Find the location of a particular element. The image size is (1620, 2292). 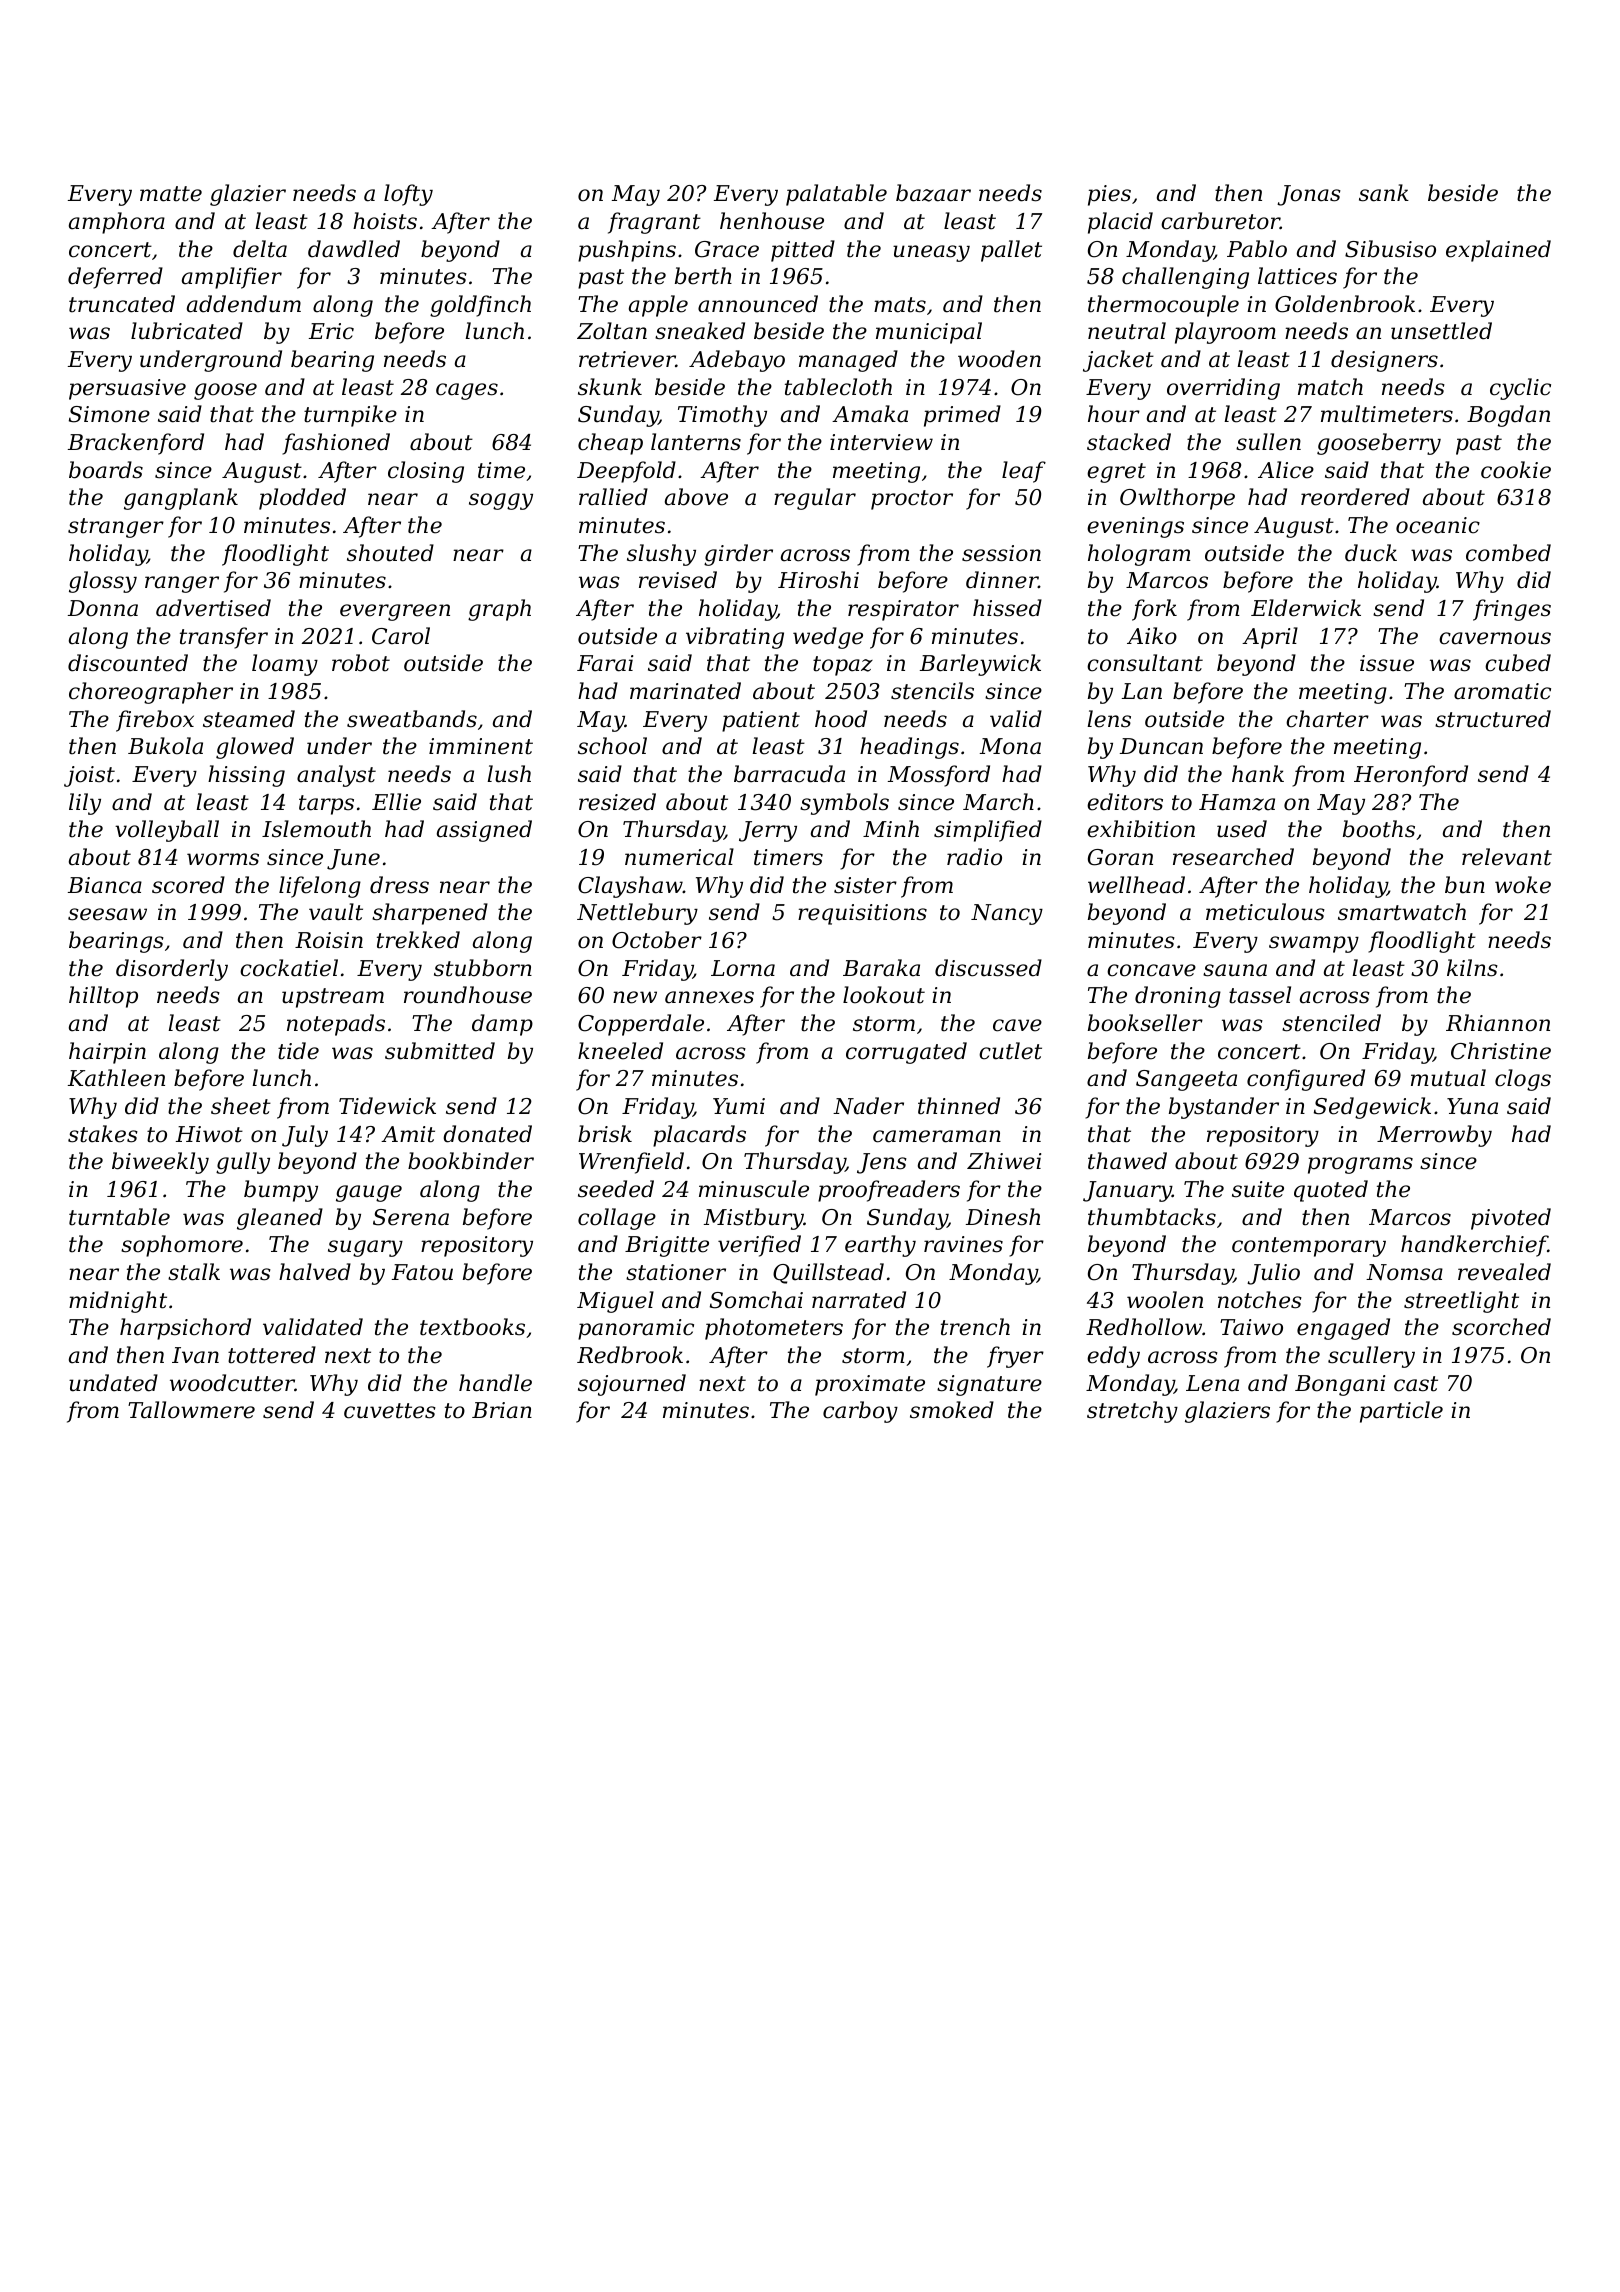

lofty is located at coordinates (408, 195).
